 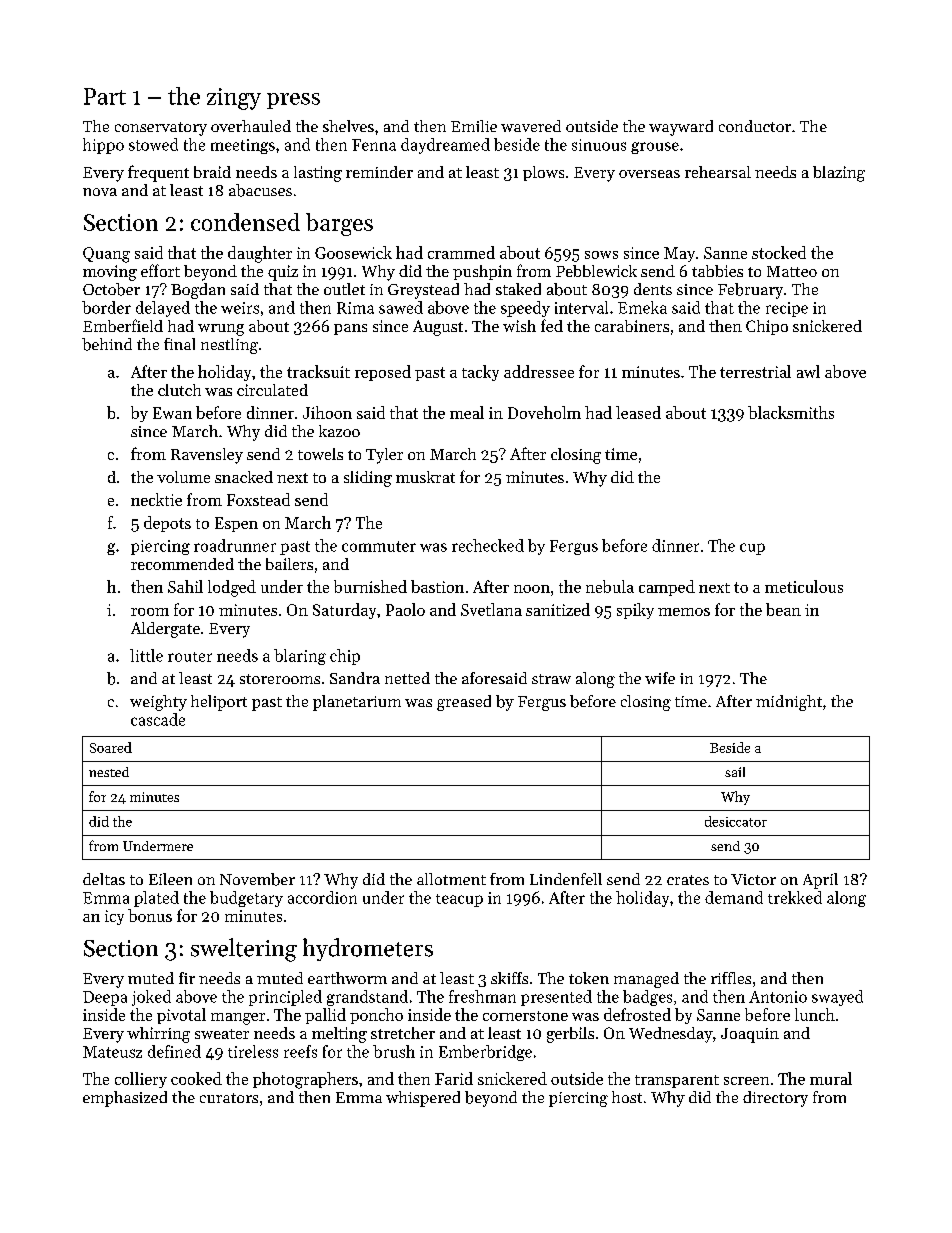 I want to click on sliding, so click(x=368, y=479).
